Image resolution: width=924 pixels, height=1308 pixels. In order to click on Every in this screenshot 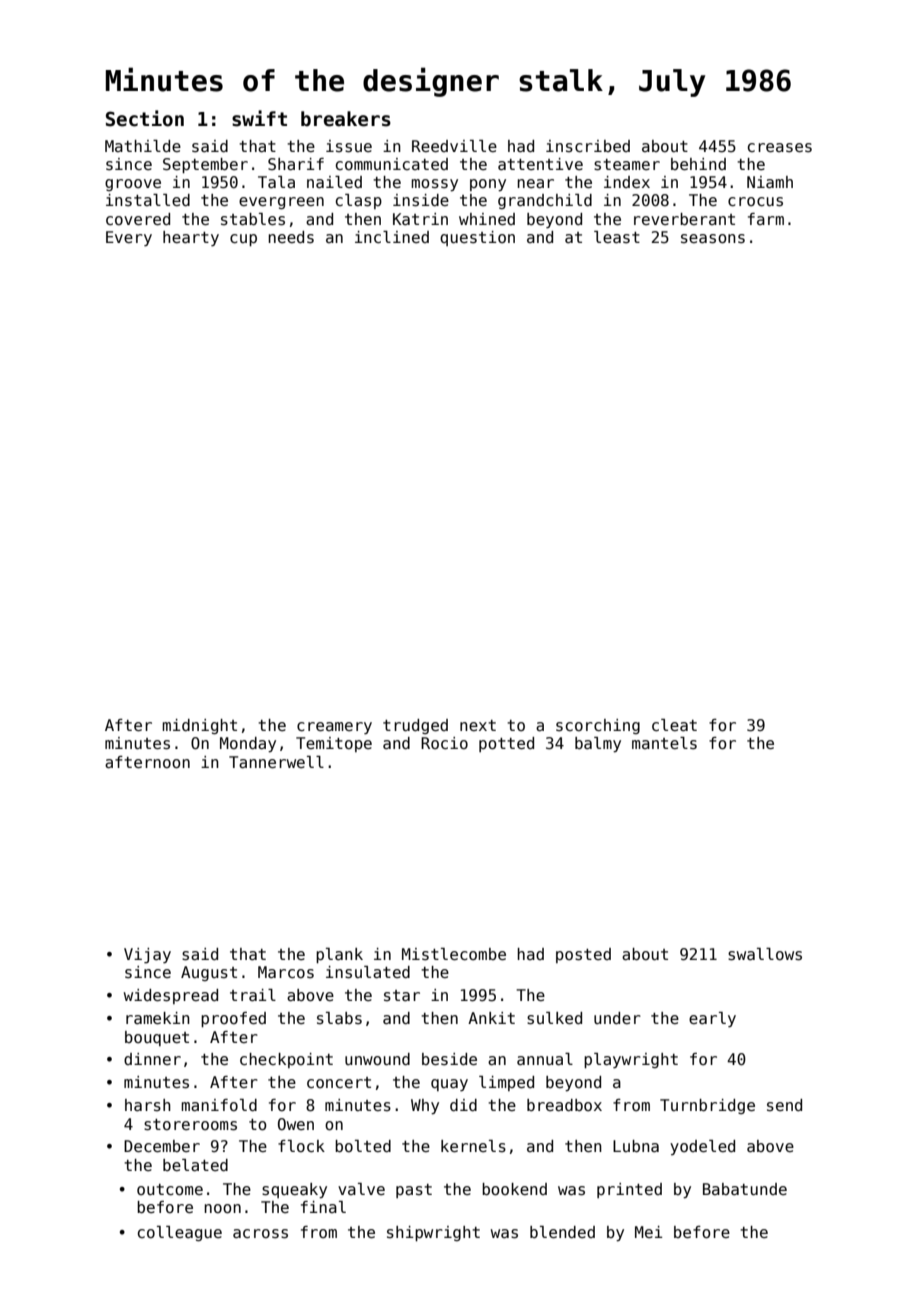, I will do `click(129, 238)`.
